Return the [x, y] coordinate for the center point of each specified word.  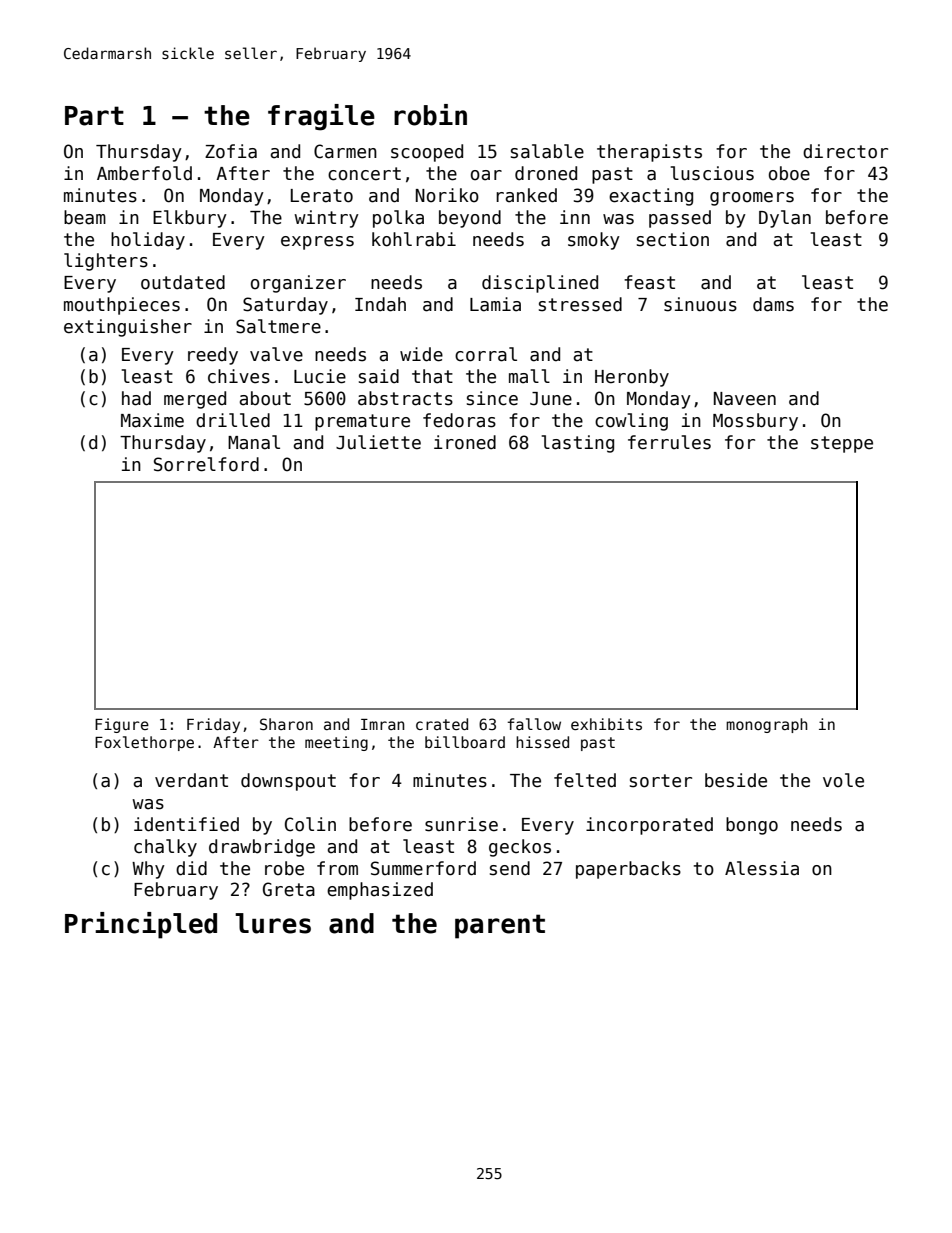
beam [85, 217]
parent [500, 926]
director [845, 151]
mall [529, 376]
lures [273, 923]
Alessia [762, 868]
